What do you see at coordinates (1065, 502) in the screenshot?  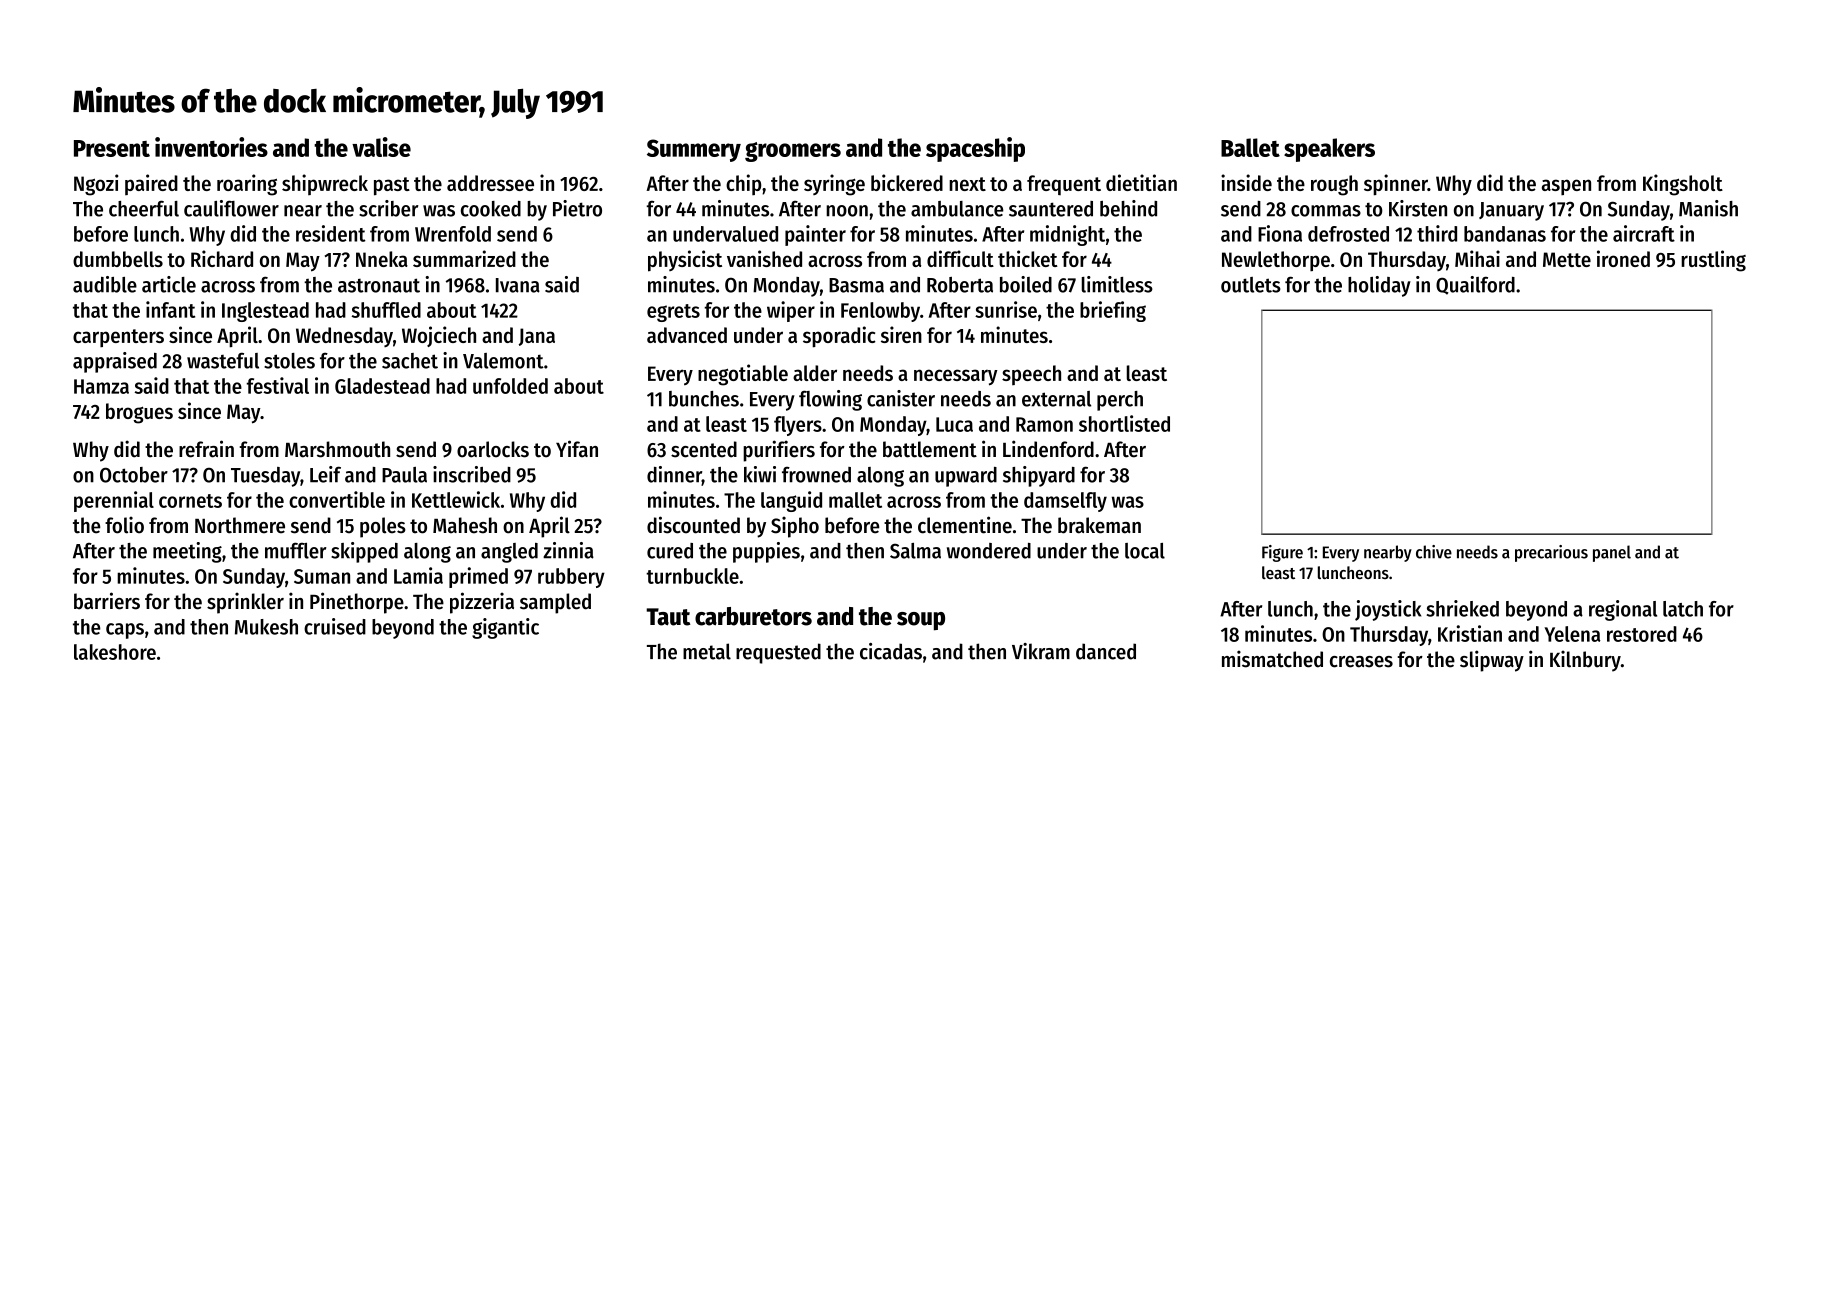 I see `damselfly` at bounding box center [1065, 502].
